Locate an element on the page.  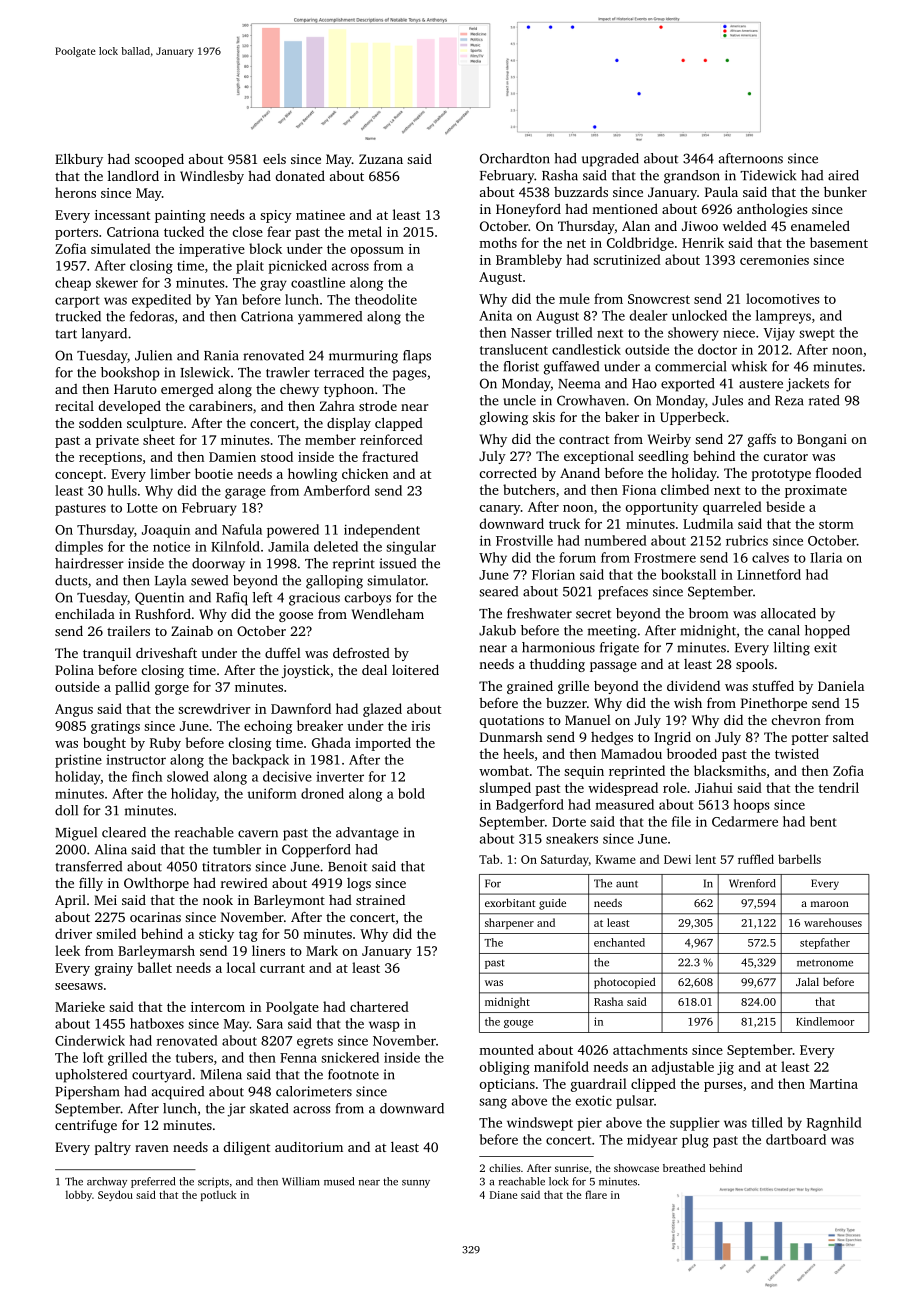
Seydou is located at coordinates (115, 1195).
